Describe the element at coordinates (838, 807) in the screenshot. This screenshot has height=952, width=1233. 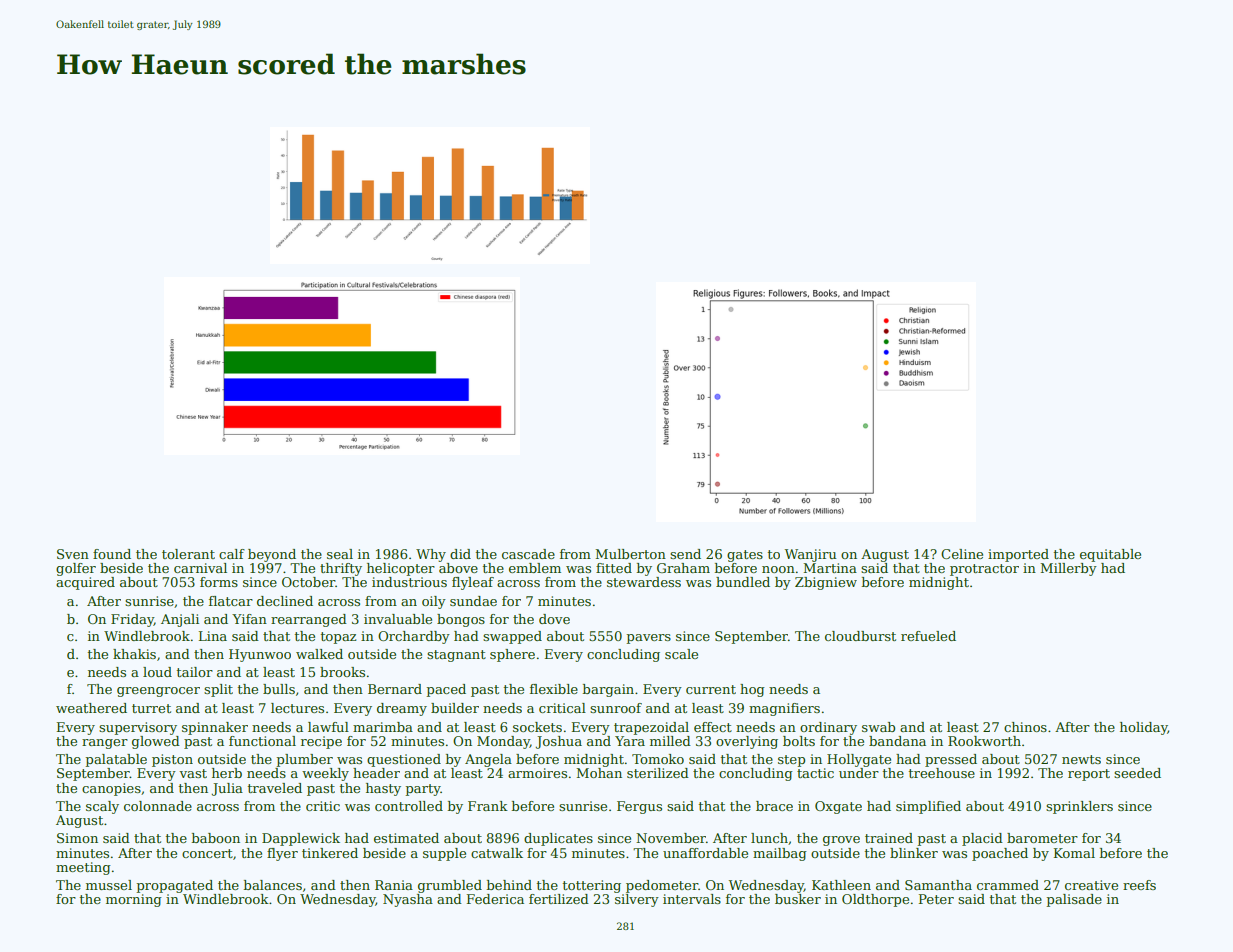
I see `Oxgate` at that location.
